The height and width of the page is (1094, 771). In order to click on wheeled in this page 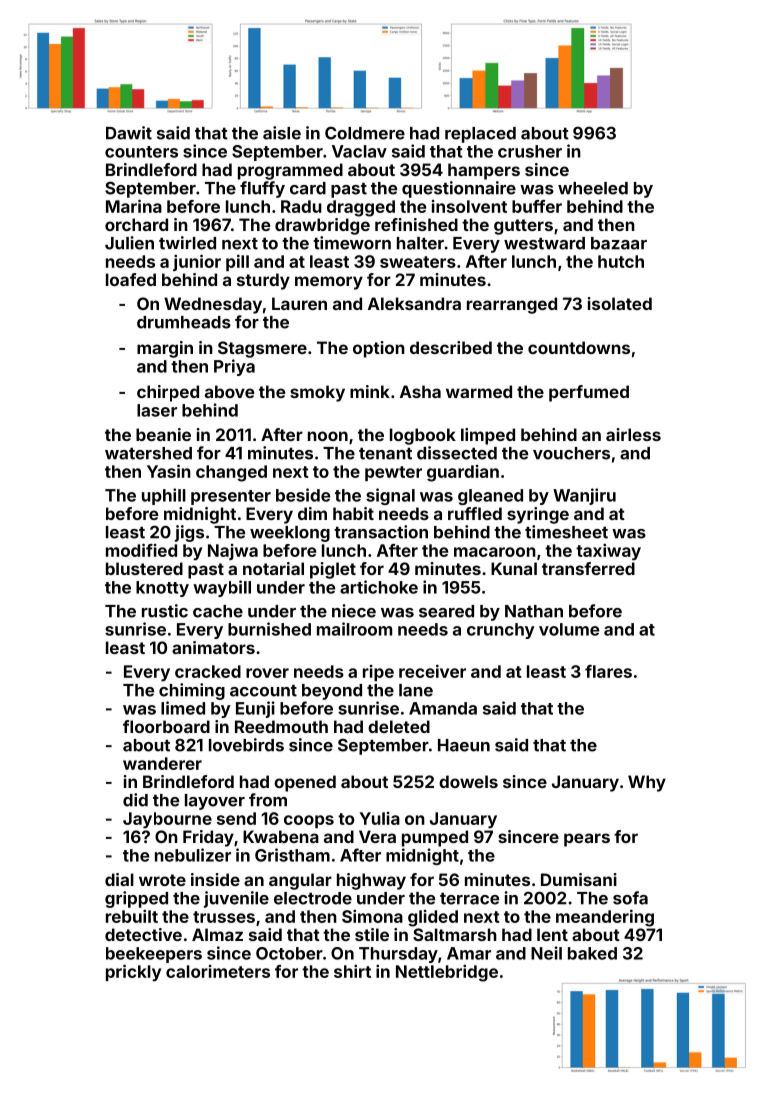, I will do `click(593, 188)`.
